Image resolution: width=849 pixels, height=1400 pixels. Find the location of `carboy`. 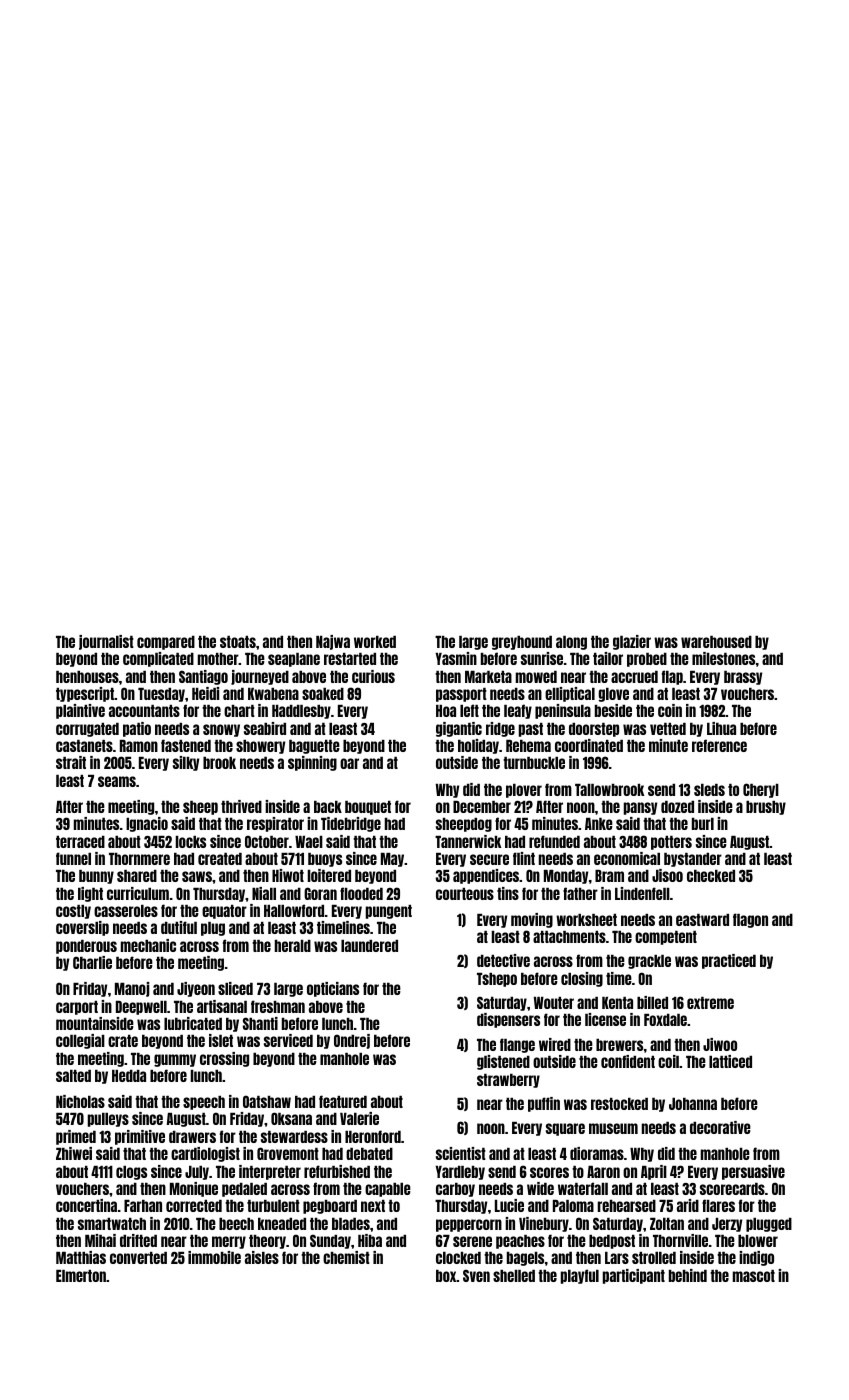

carboy is located at coordinates (455, 1190).
